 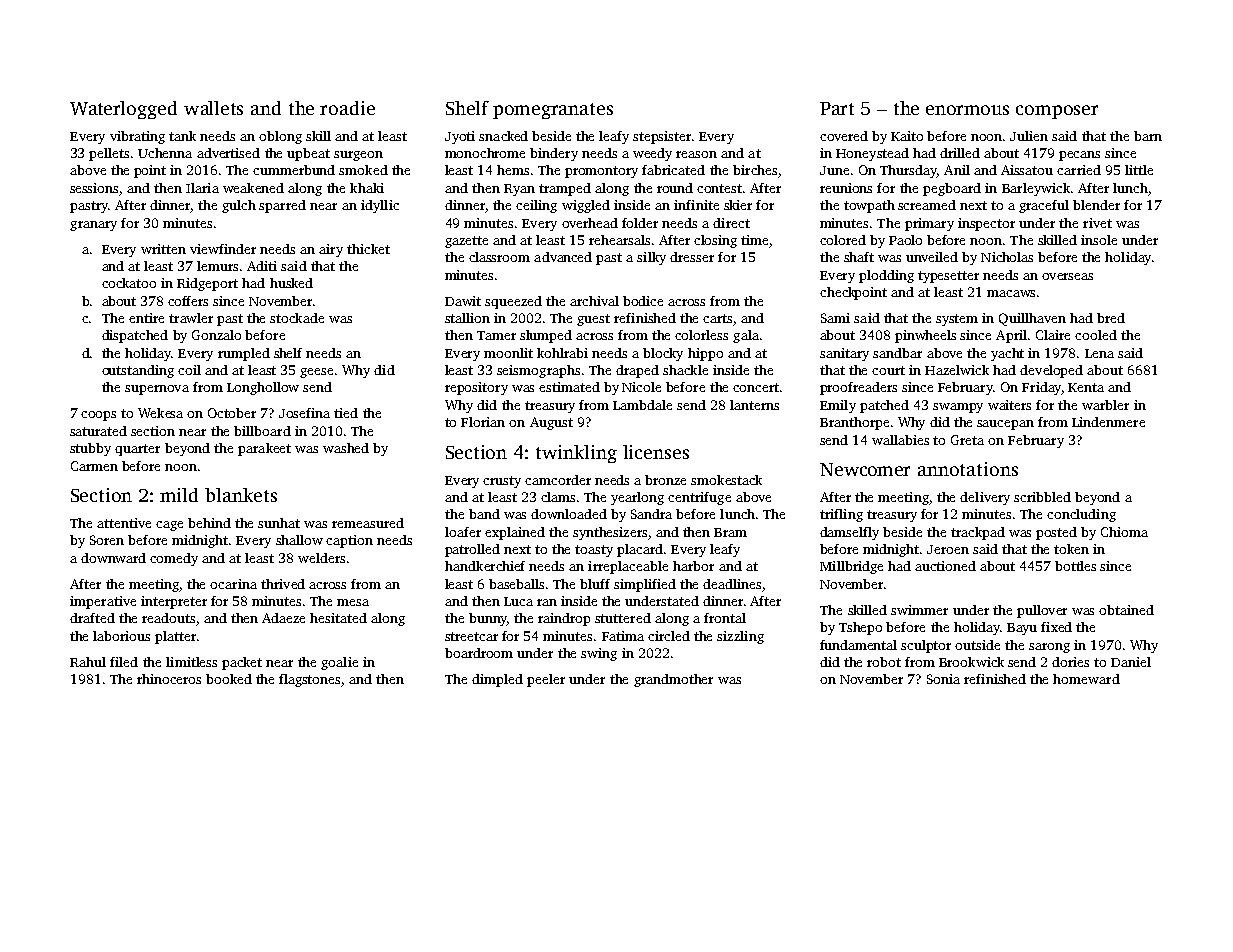 I want to click on enormous, so click(x=967, y=110).
